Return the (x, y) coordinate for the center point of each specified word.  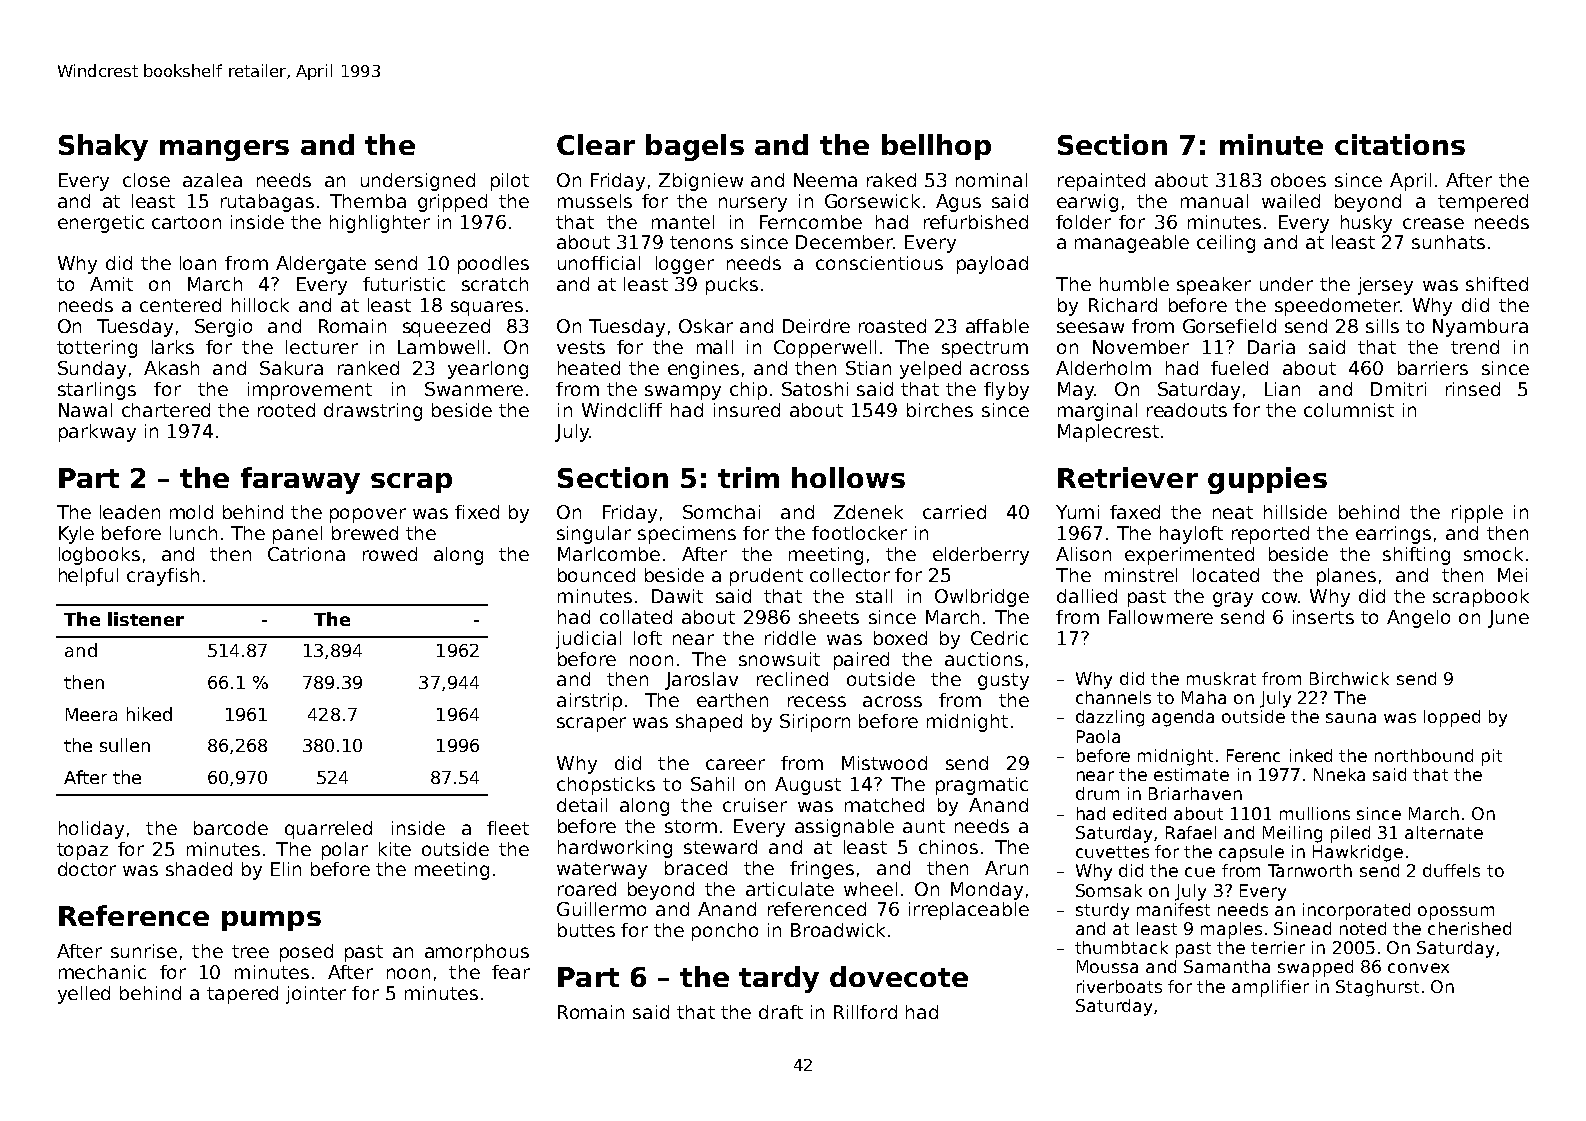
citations (1400, 144)
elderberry (981, 556)
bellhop (936, 147)
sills (1382, 326)
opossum (1456, 913)
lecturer (322, 347)
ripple (1477, 514)
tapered (242, 995)
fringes (822, 870)
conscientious (879, 263)
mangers (224, 150)
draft (781, 1012)
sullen (125, 745)
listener (146, 619)
